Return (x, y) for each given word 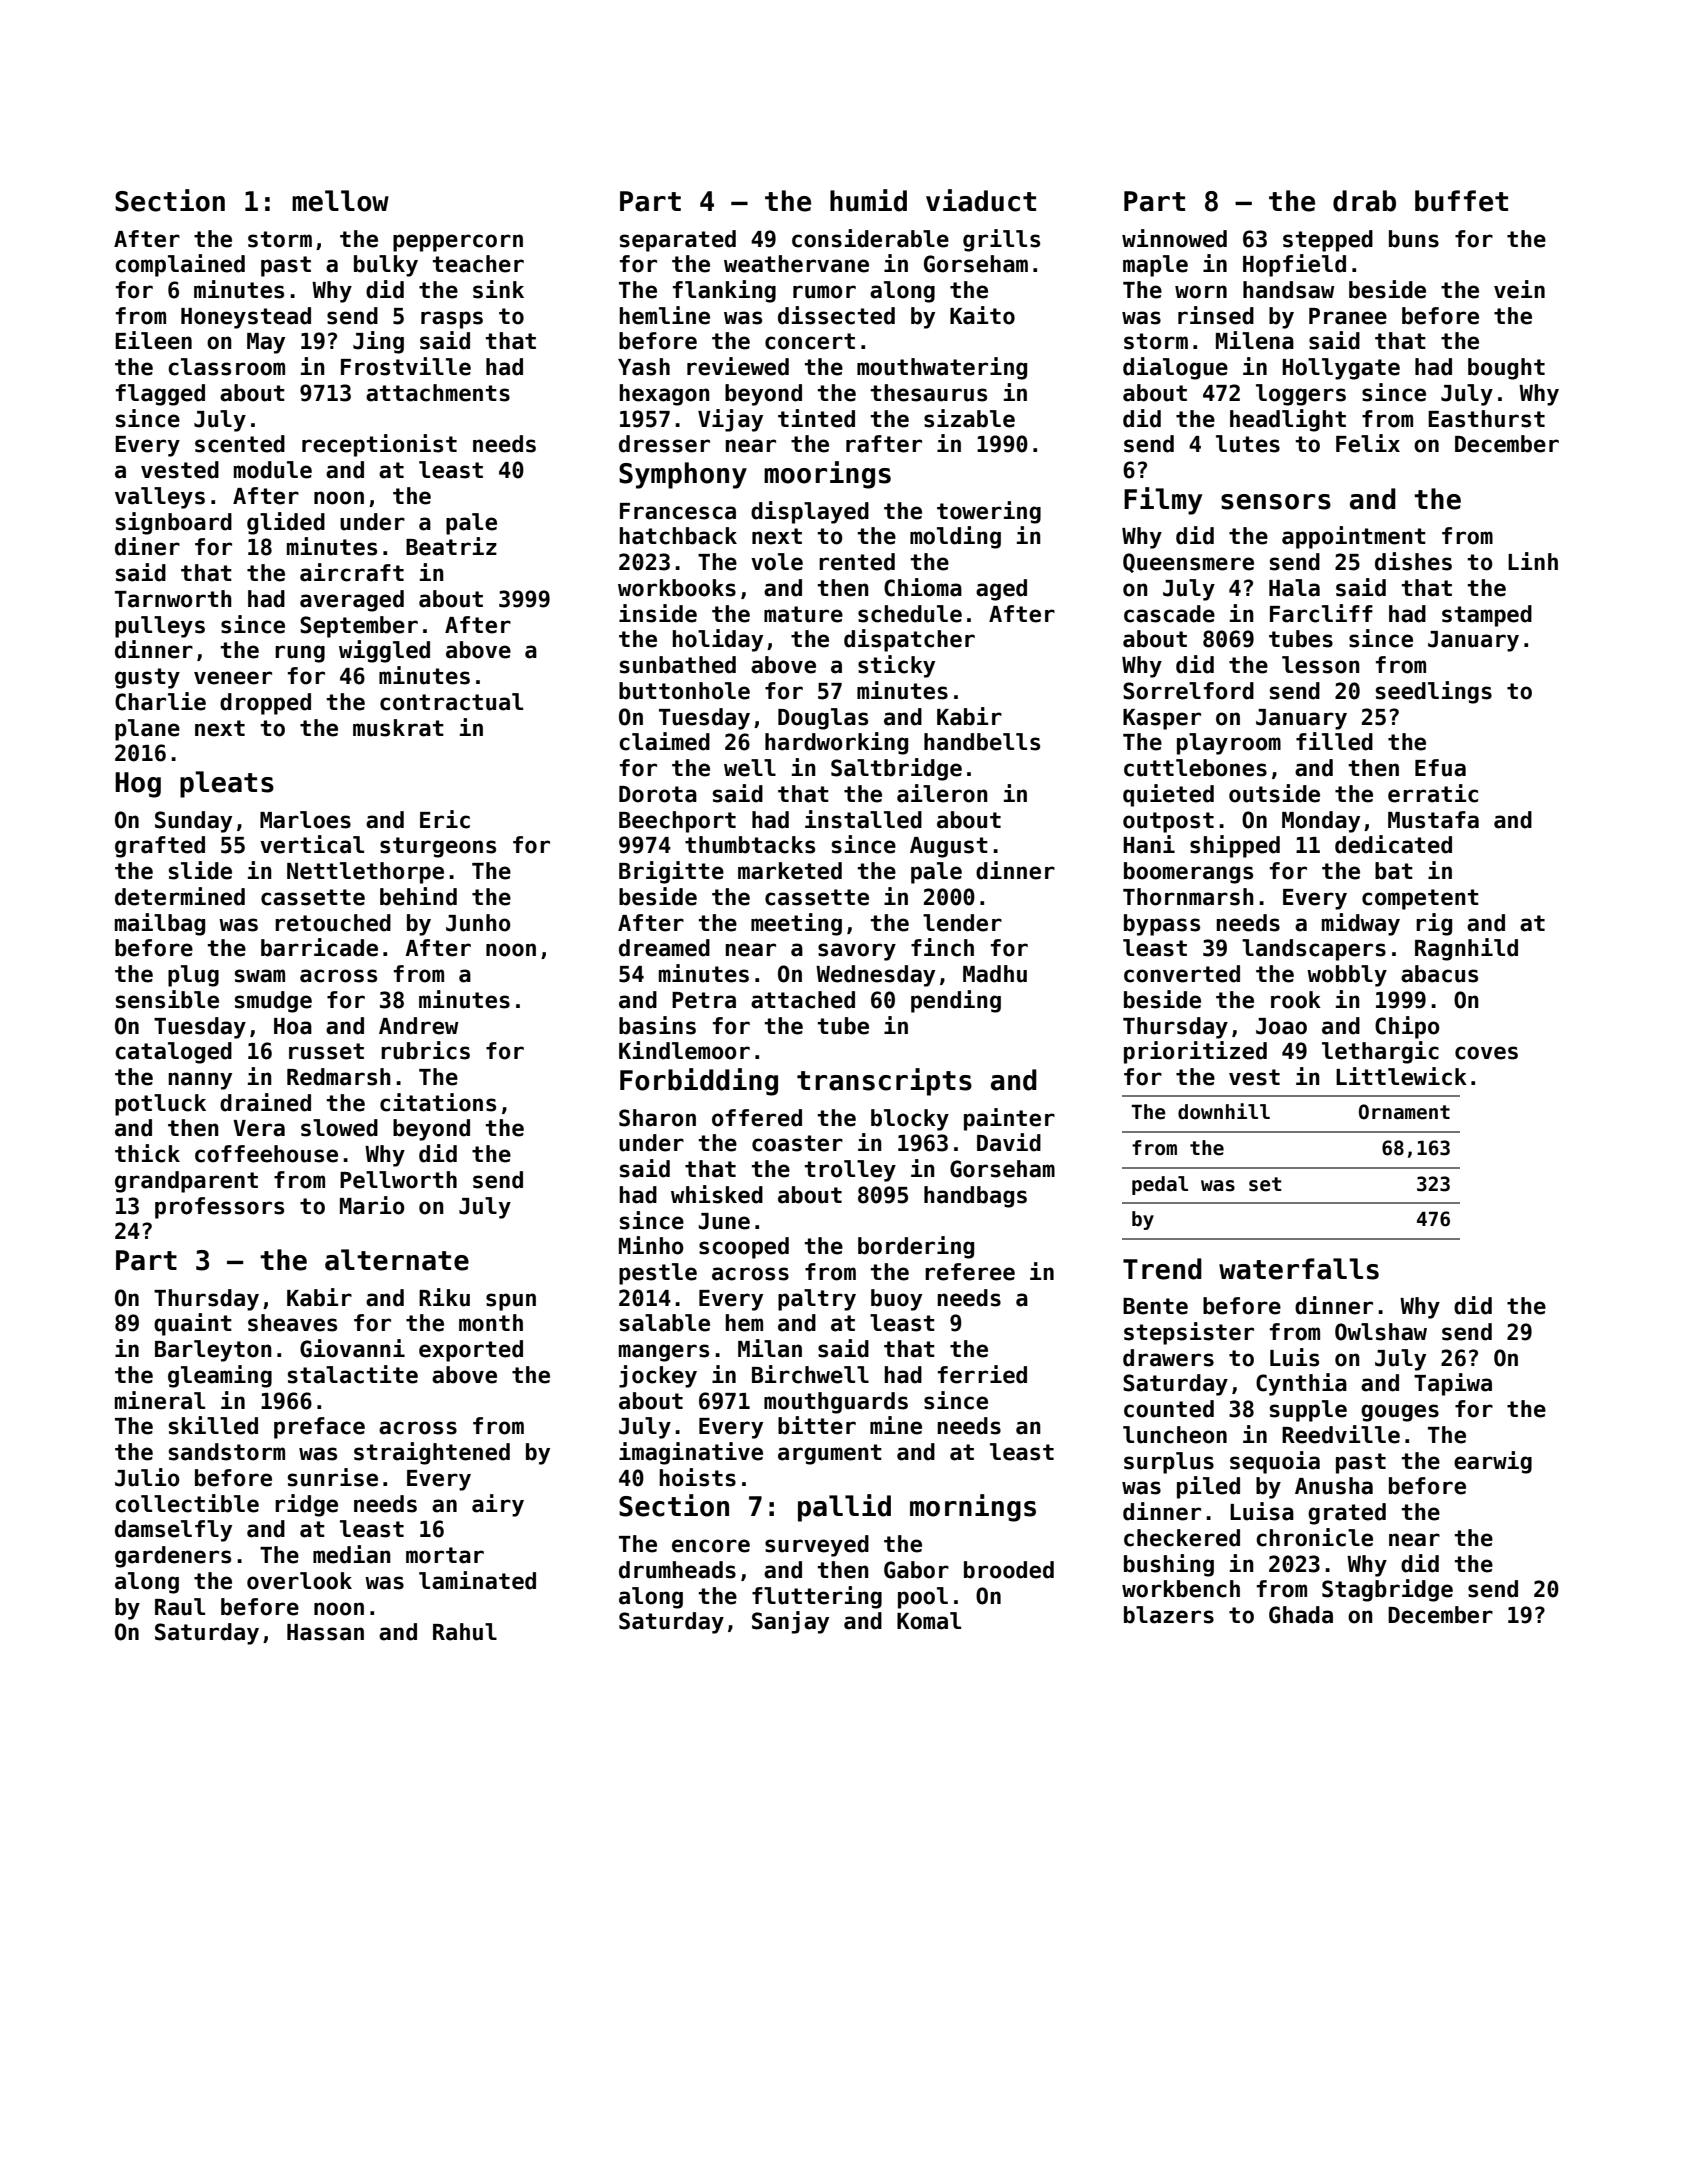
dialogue (1175, 368)
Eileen (153, 340)
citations (438, 1102)
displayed (810, 512)
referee (970, 1272)
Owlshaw (1381, 1332)
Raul (180, 1607)
